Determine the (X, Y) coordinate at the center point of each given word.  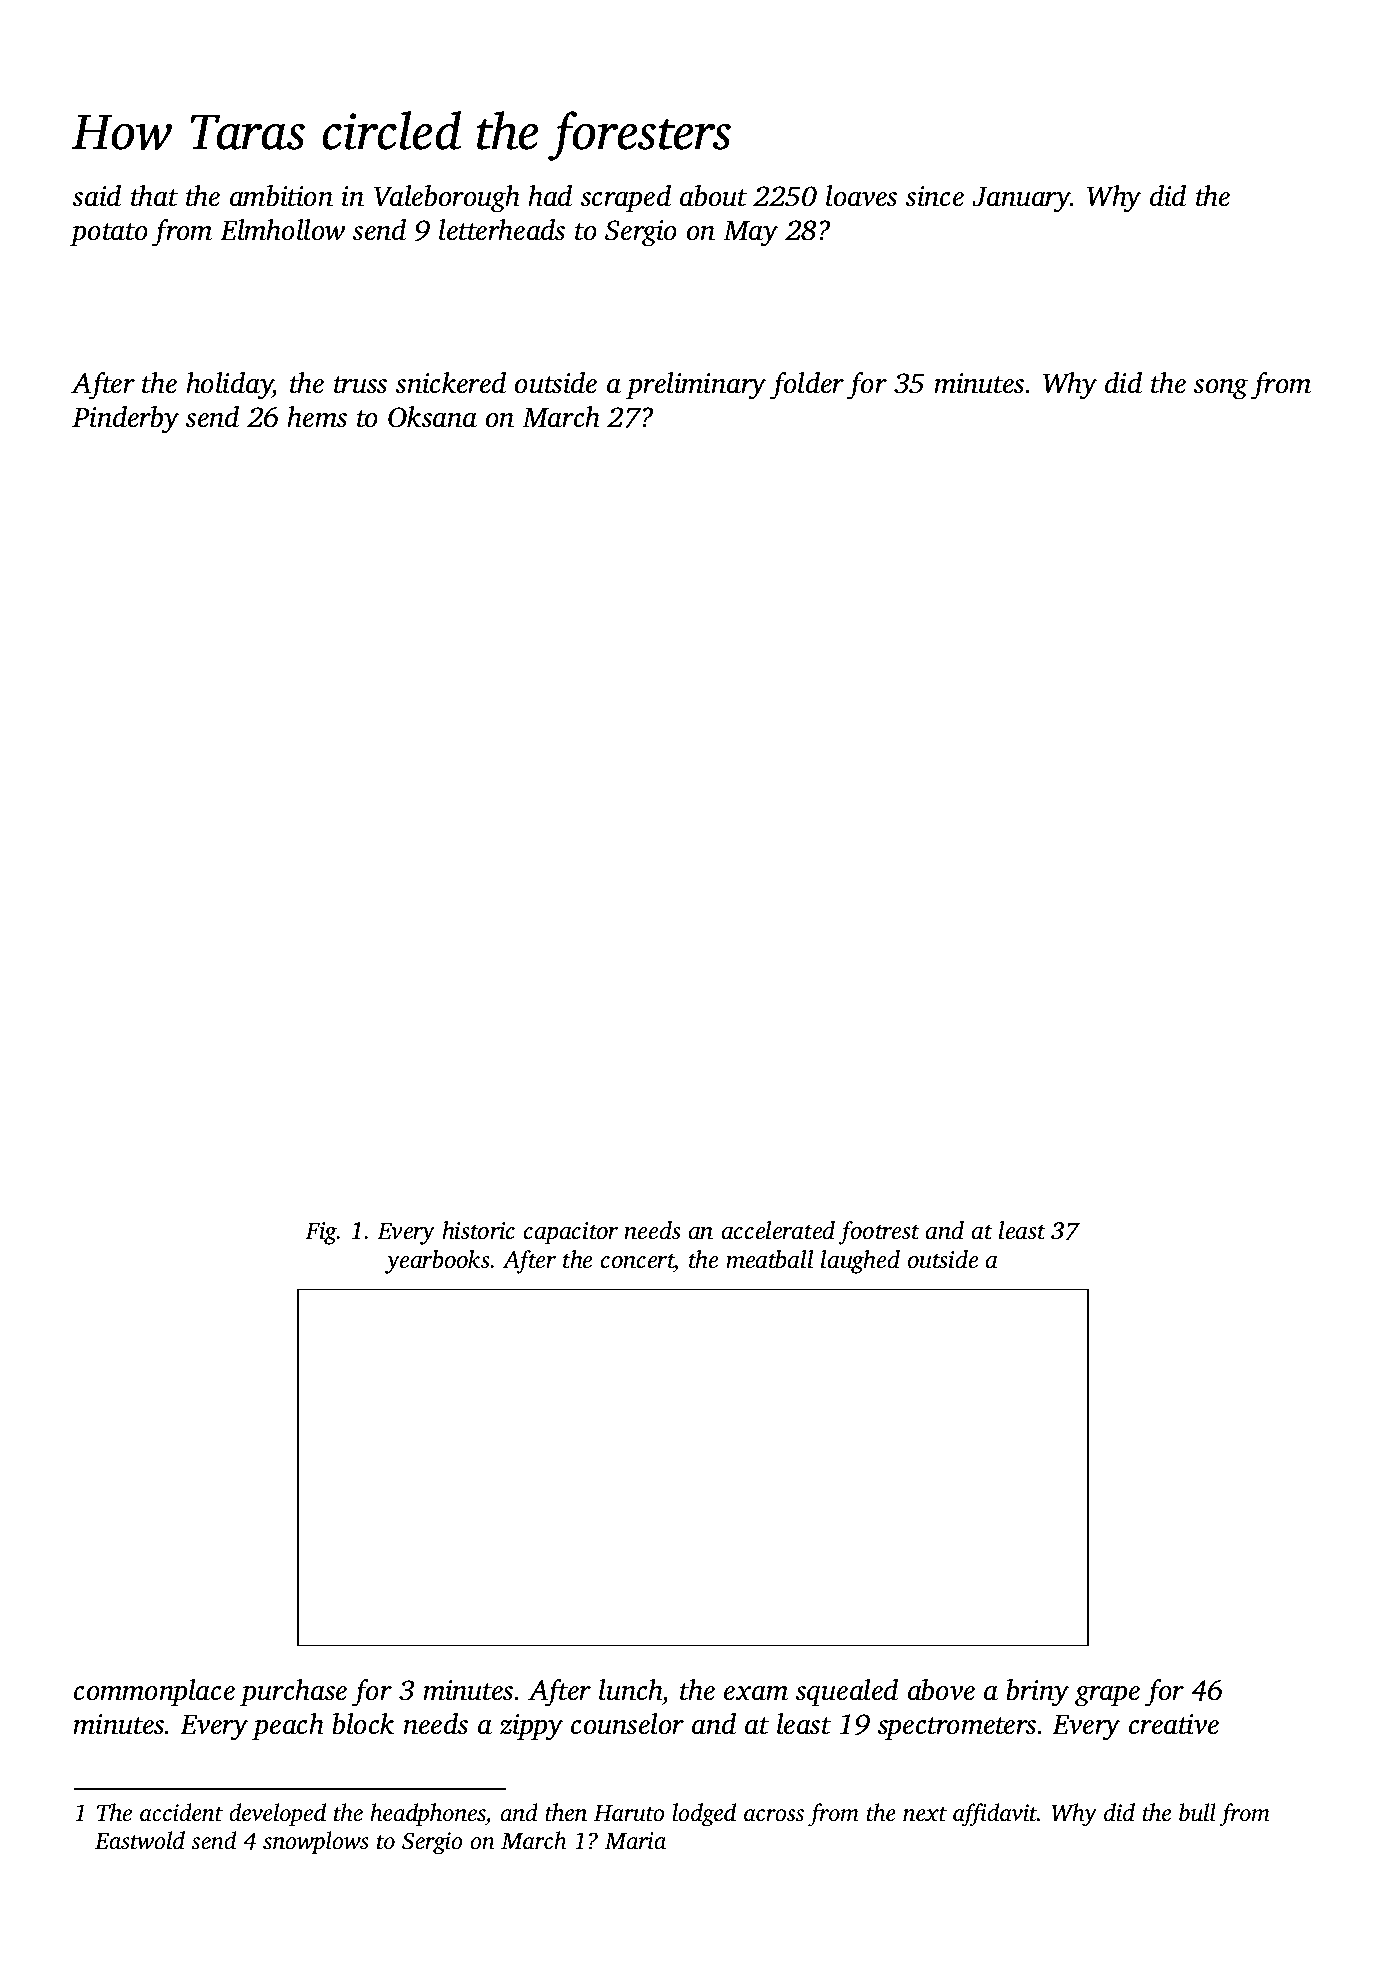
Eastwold (140, 1840)
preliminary (696, 386)
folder (807, 386)
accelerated (778, 1230)
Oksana (432, 417)
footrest (879, 1233)
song (1221, 389)
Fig (321, 1233)
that (154, 196)
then (566, 1812)
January (1021, 200)
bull (1197, 1812)
